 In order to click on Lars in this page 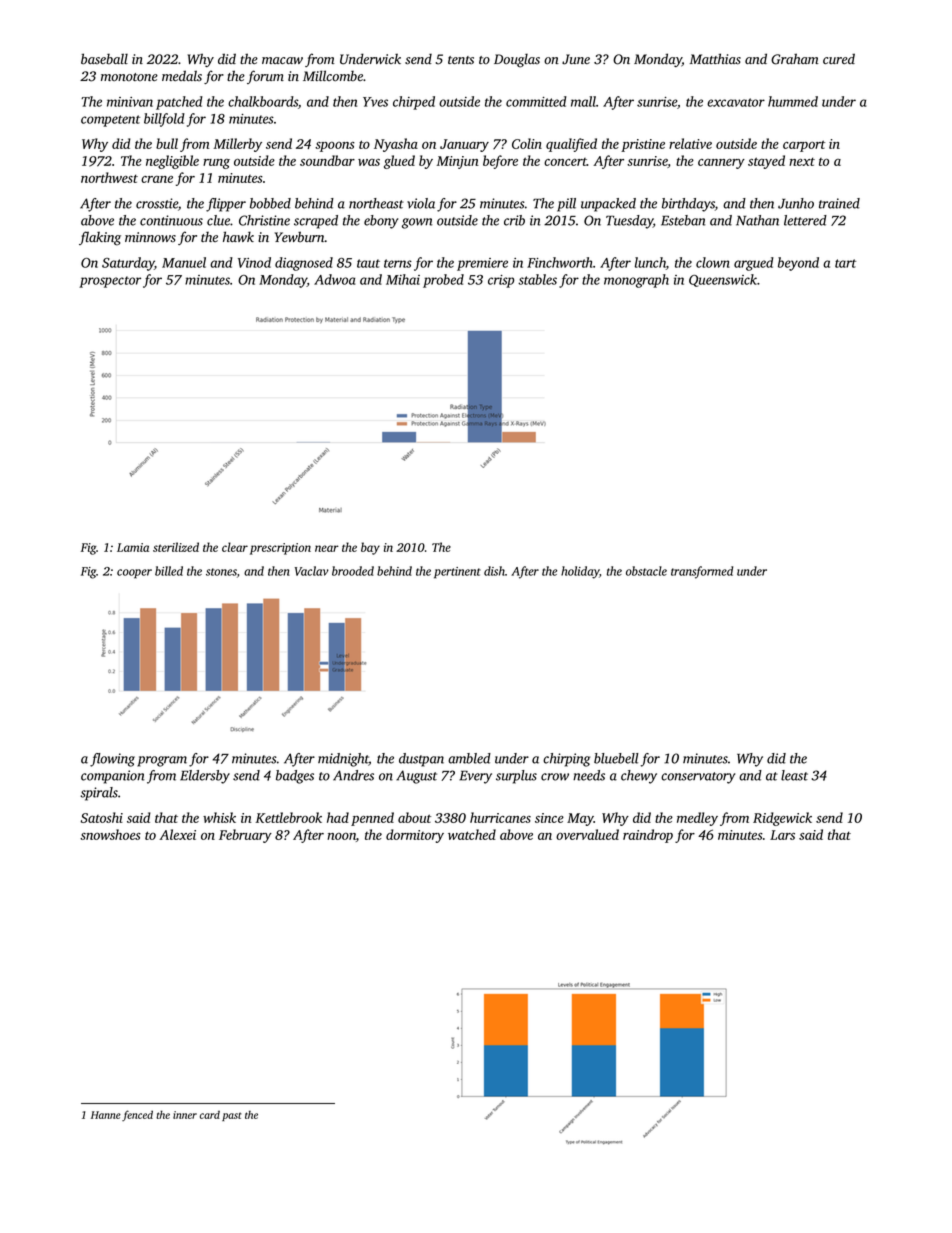, I will do `click(782, 835)`.
